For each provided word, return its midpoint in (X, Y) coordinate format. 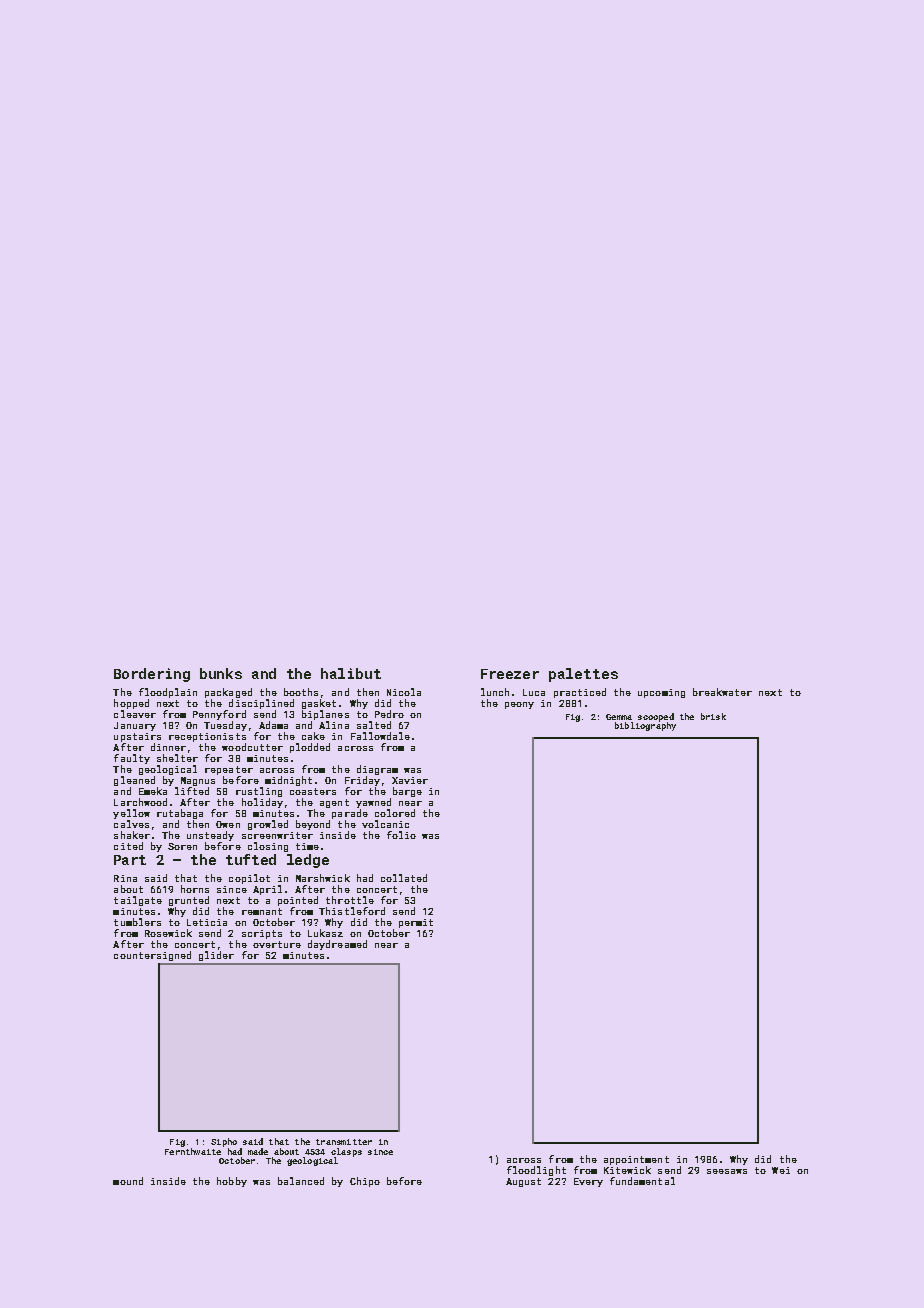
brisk (713, 716)
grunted (189, 901)
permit (416, 923)
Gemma (619, 717)
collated (404, 878)
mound (128, 1181)
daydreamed (337, 945)
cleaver (135, 714)
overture (277, 944)
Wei (781, 1170)
